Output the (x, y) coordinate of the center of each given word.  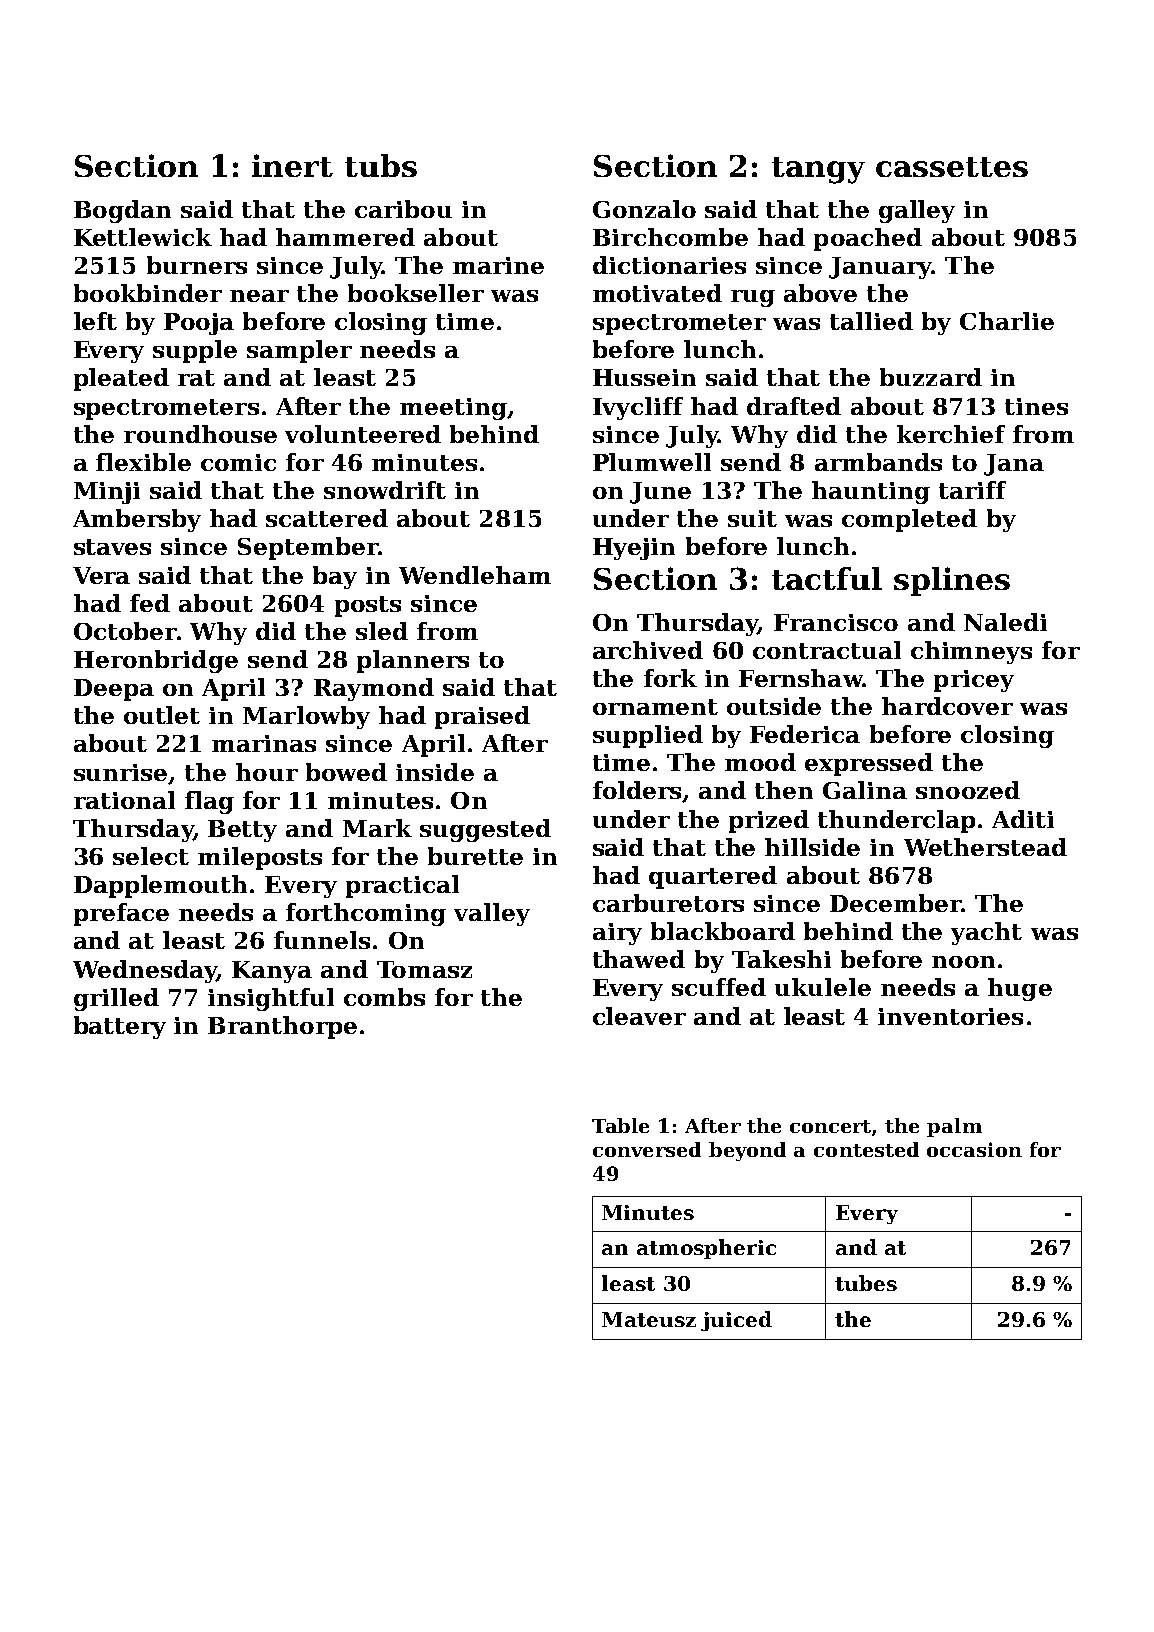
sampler (299, 351)
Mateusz (649, 1319)
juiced (736, 1321)
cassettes (952, 167)
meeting (453, 409)
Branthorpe (282, 1027)
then (784, 790)
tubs (381, 165)
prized (769, 821)
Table (620, 1125)
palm (954, 1127)
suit (752, 518)
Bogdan (122, 211)
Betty (242, 831)
